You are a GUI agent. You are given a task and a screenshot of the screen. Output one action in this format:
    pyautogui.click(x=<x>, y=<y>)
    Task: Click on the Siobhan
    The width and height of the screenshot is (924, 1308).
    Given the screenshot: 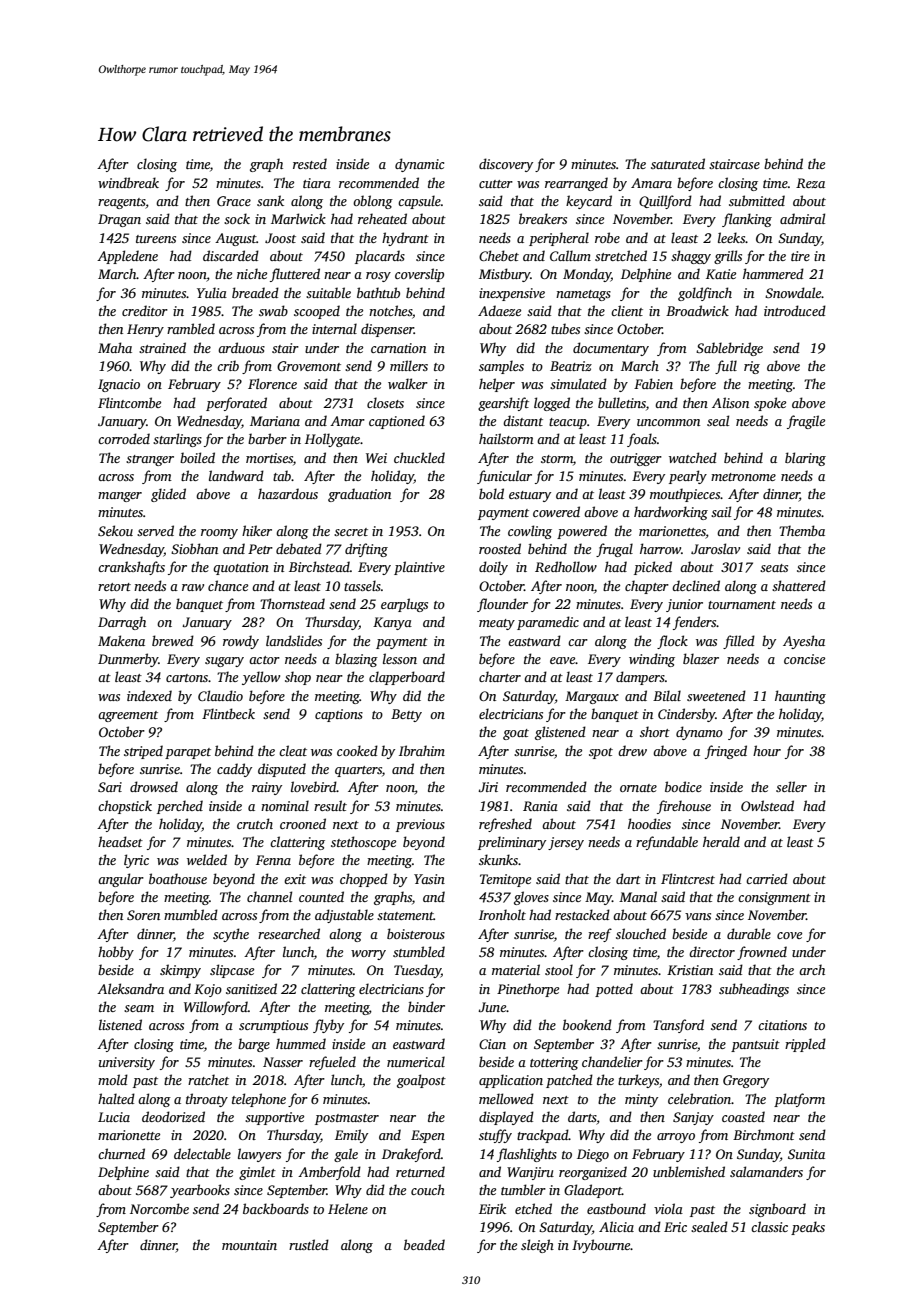 What is the action you would take?
    pyautogui.click(x=194, y=548)
